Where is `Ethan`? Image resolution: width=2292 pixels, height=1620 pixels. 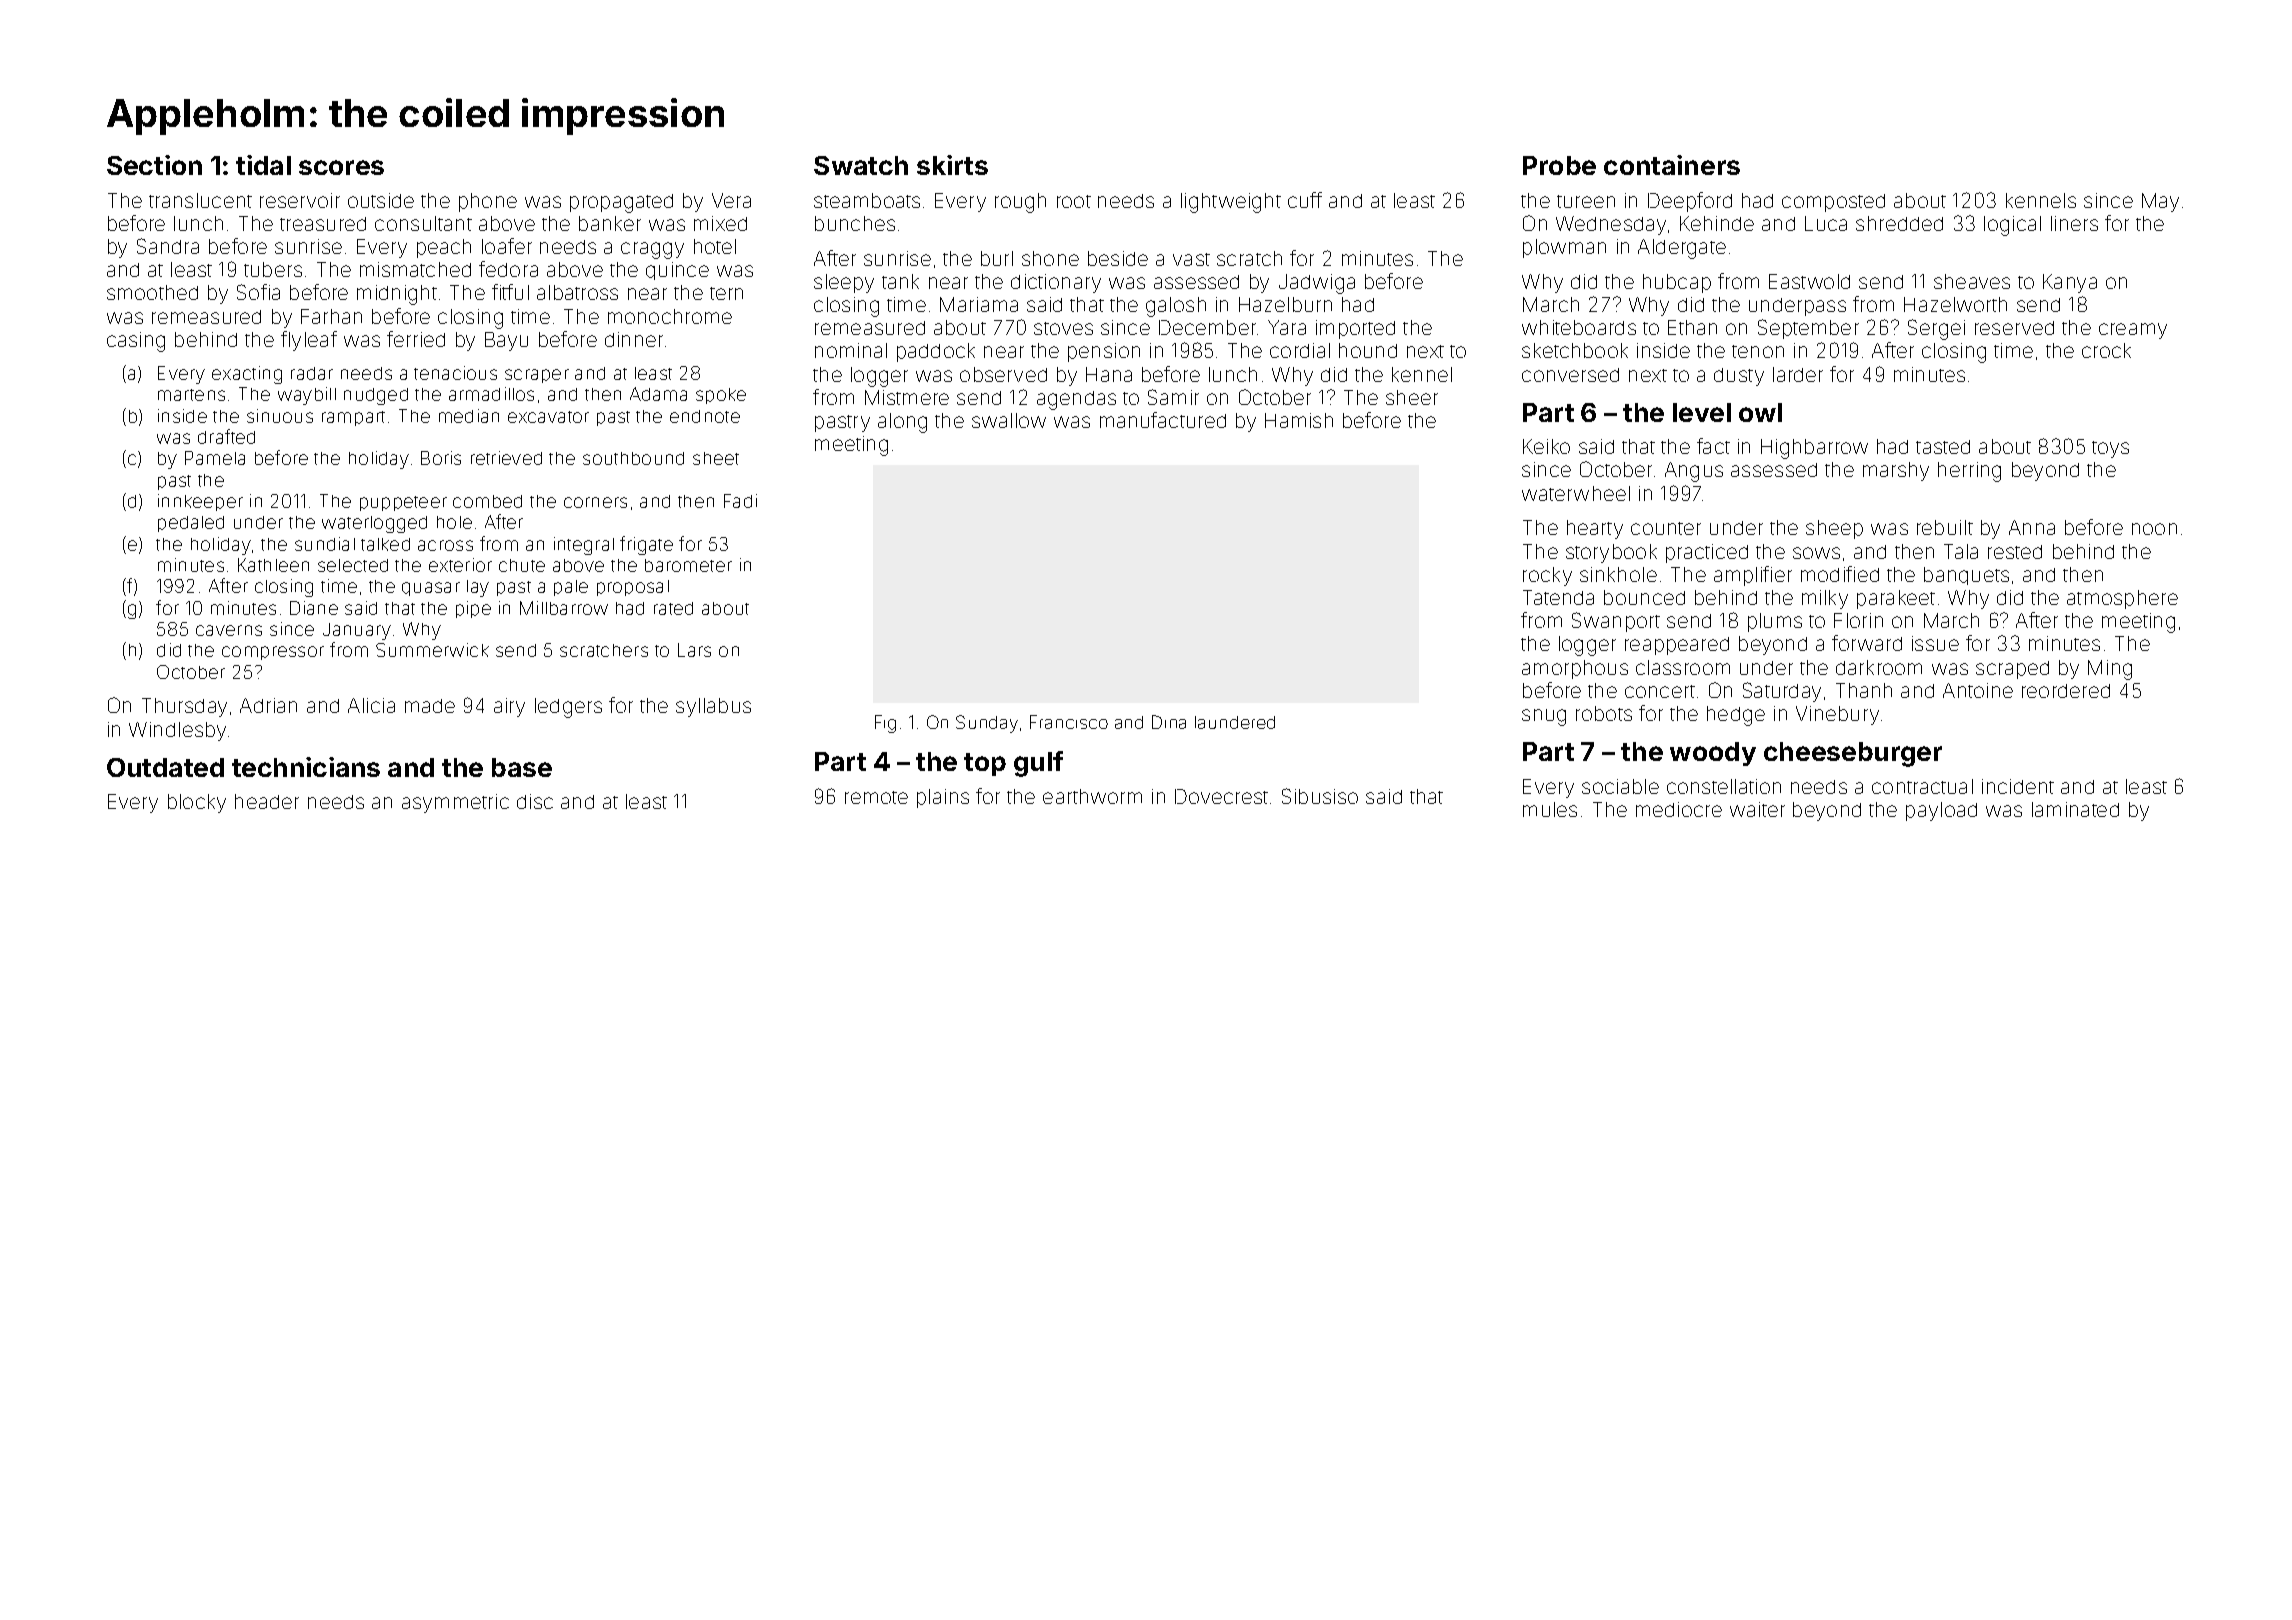
Ethan is located at coordinates (1692, 327).
